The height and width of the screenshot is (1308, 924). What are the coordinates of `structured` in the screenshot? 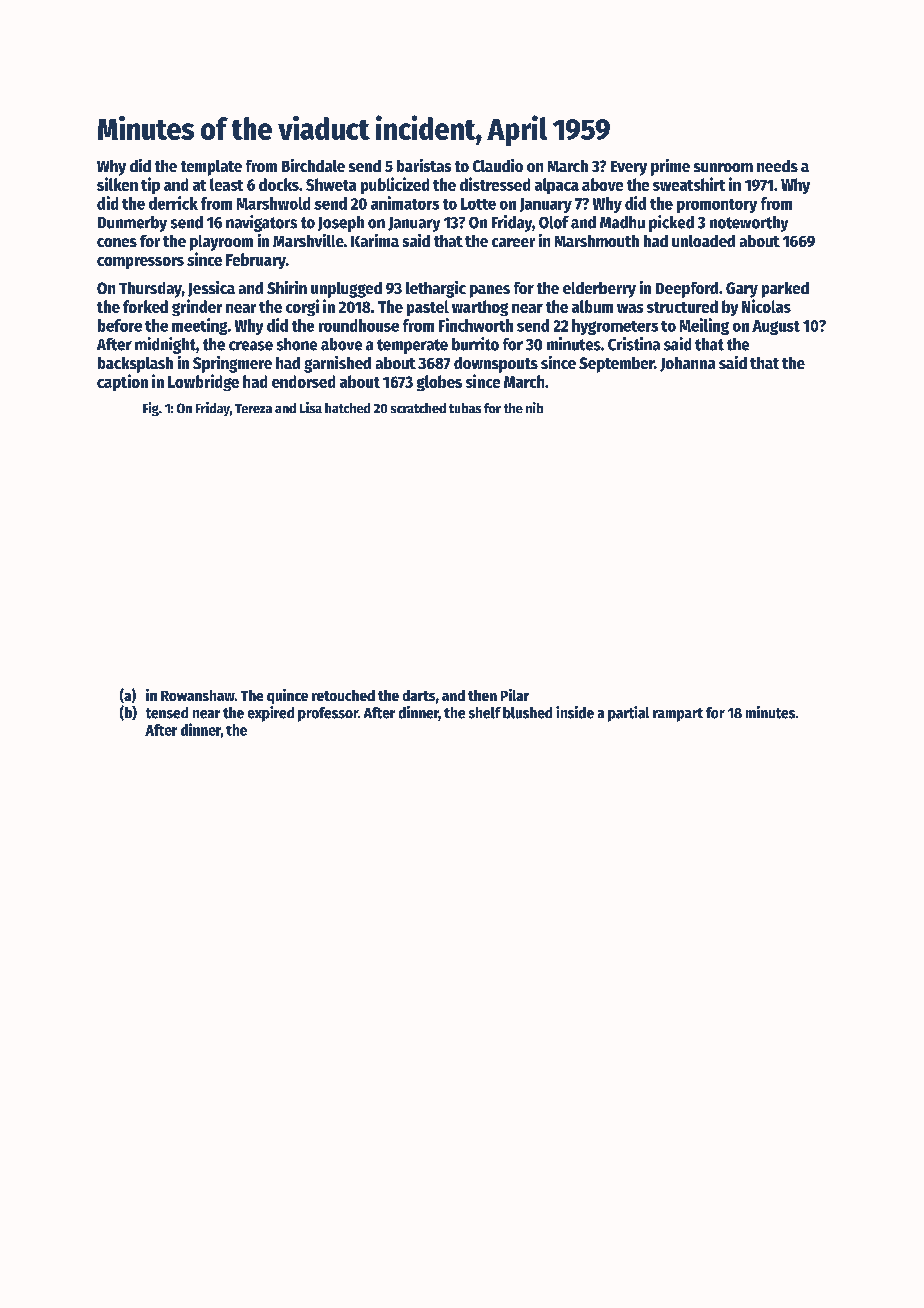 It's located at (682, 306).
